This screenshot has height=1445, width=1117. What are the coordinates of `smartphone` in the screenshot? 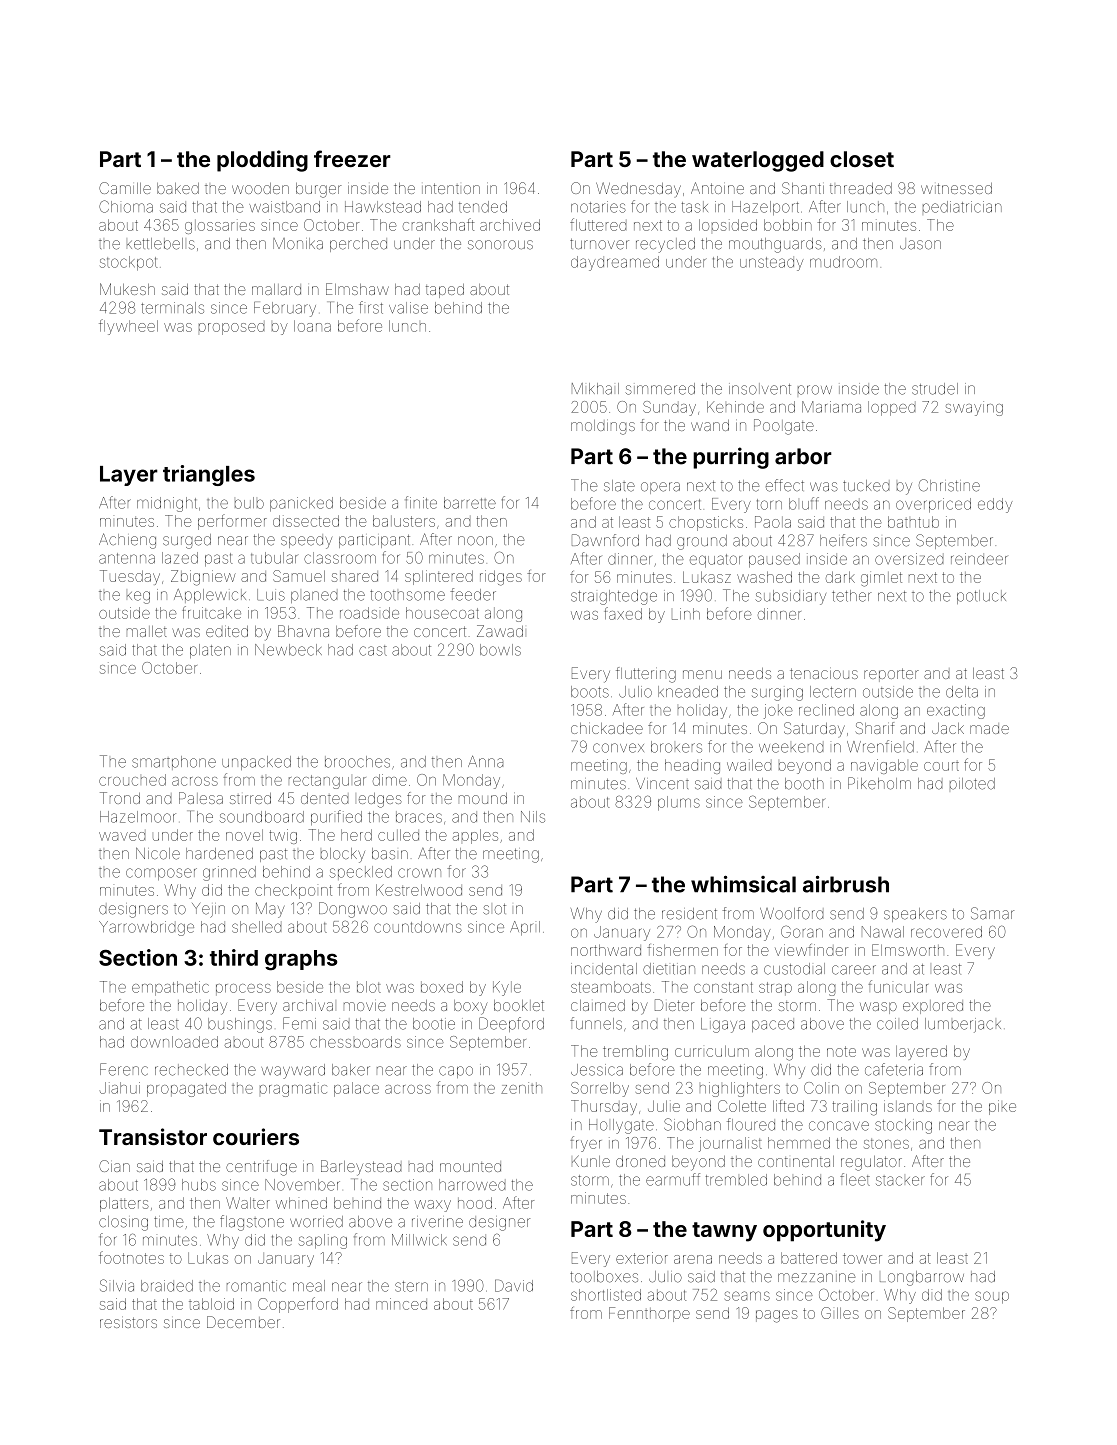 It's located at (174, 763).
